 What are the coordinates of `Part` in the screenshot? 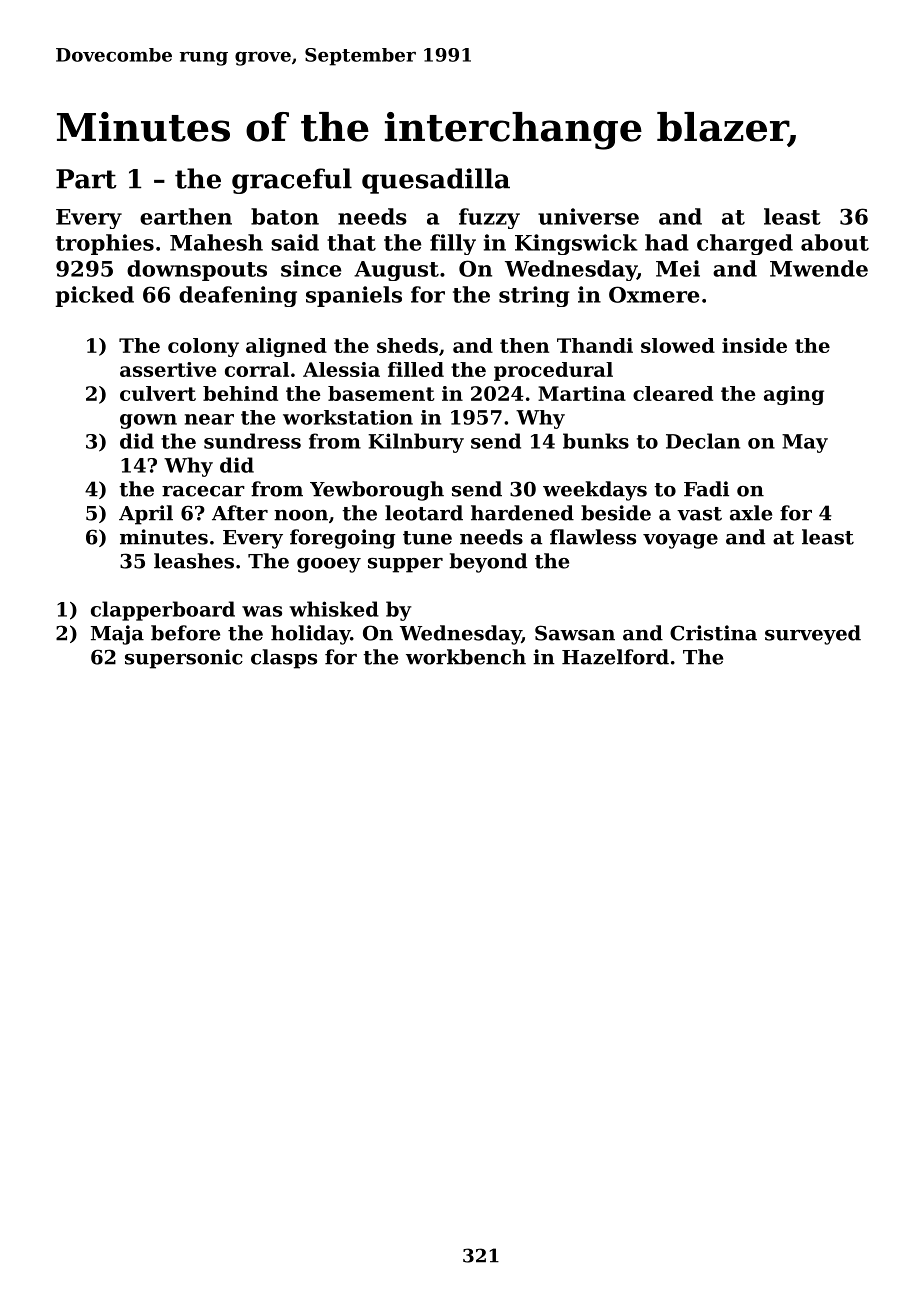 It's located at (86, 179).
